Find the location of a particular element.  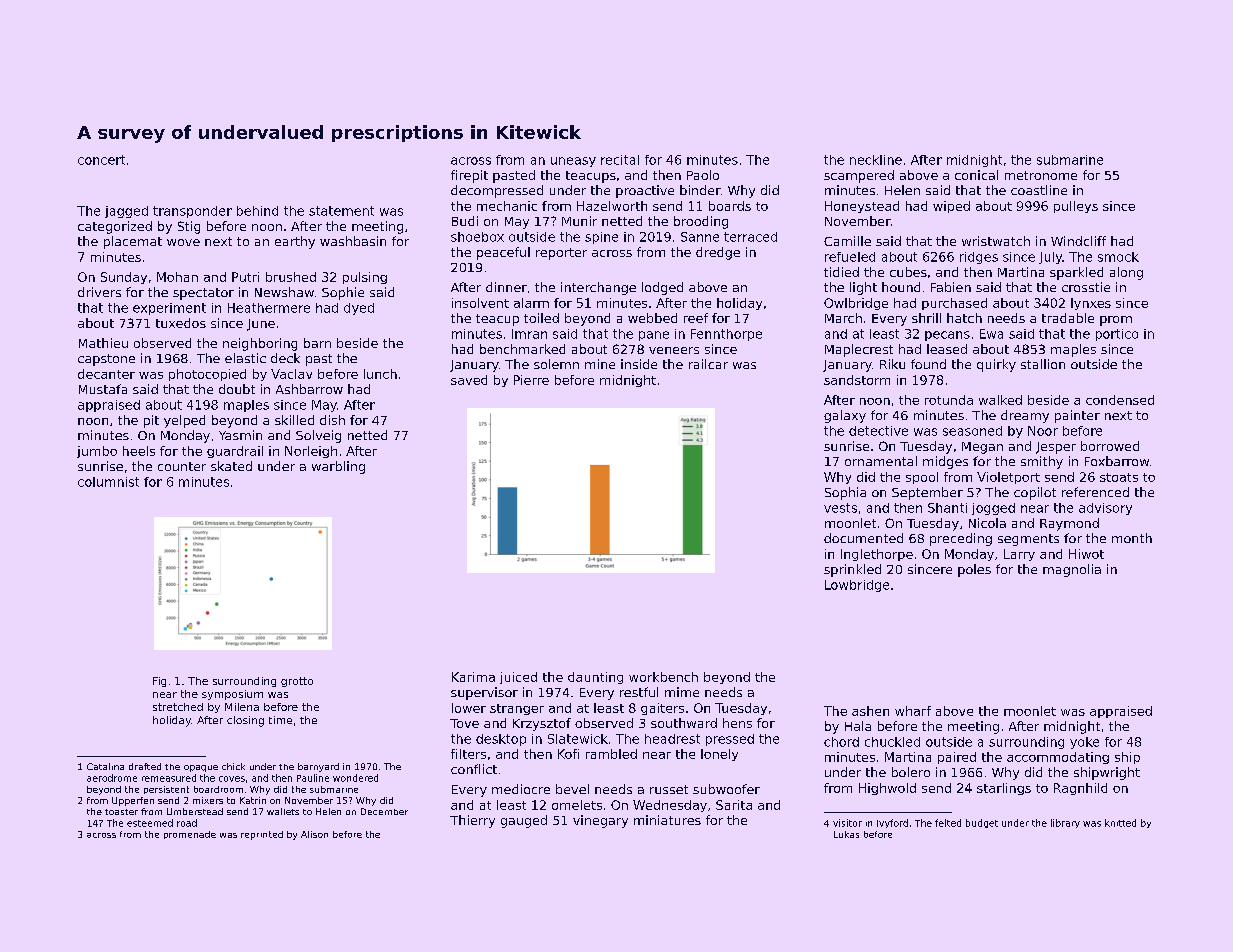

jagged is located at coordinates (126, 212).
